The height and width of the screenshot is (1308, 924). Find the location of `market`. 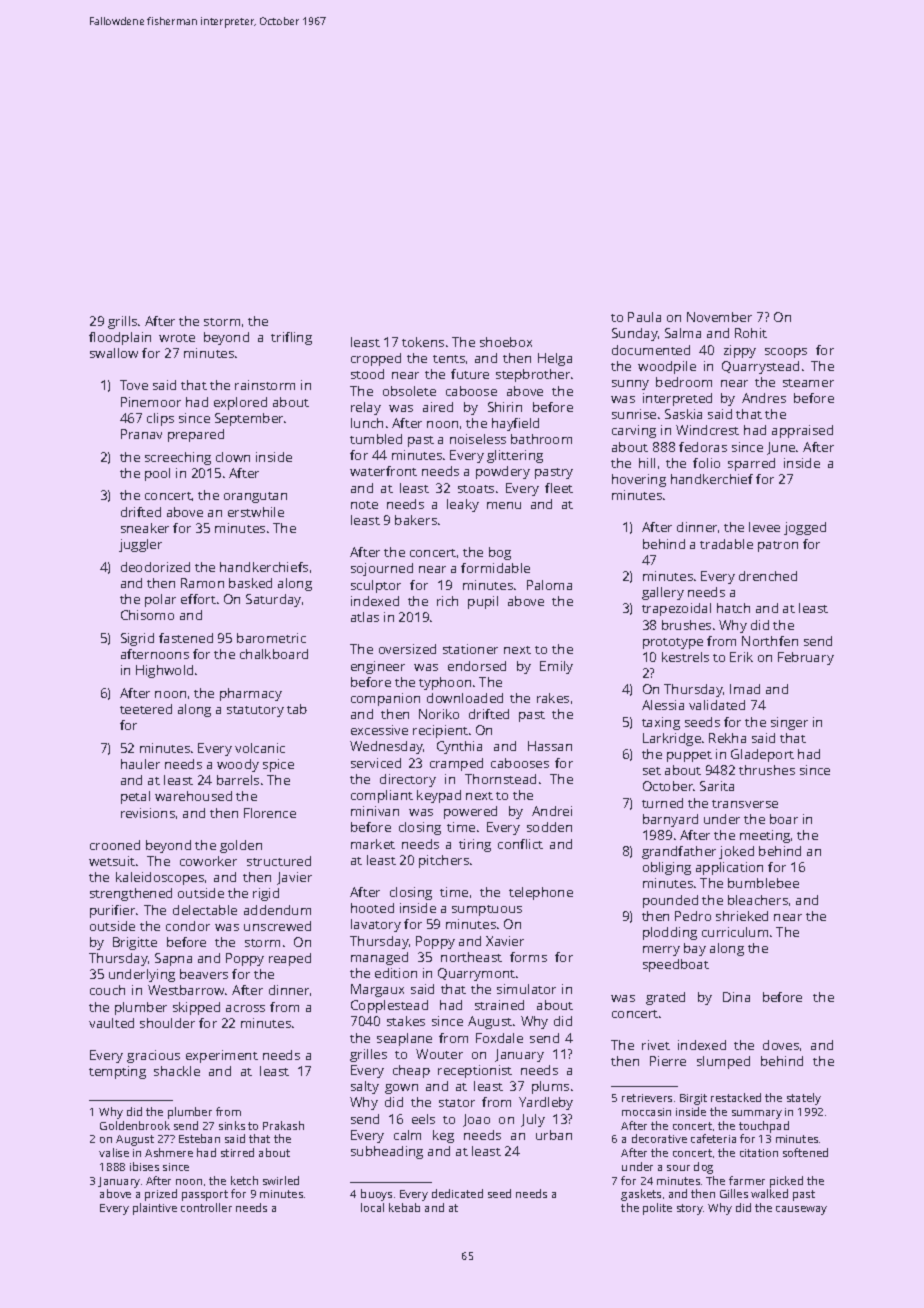

market is located at coordinates (373, 844).
